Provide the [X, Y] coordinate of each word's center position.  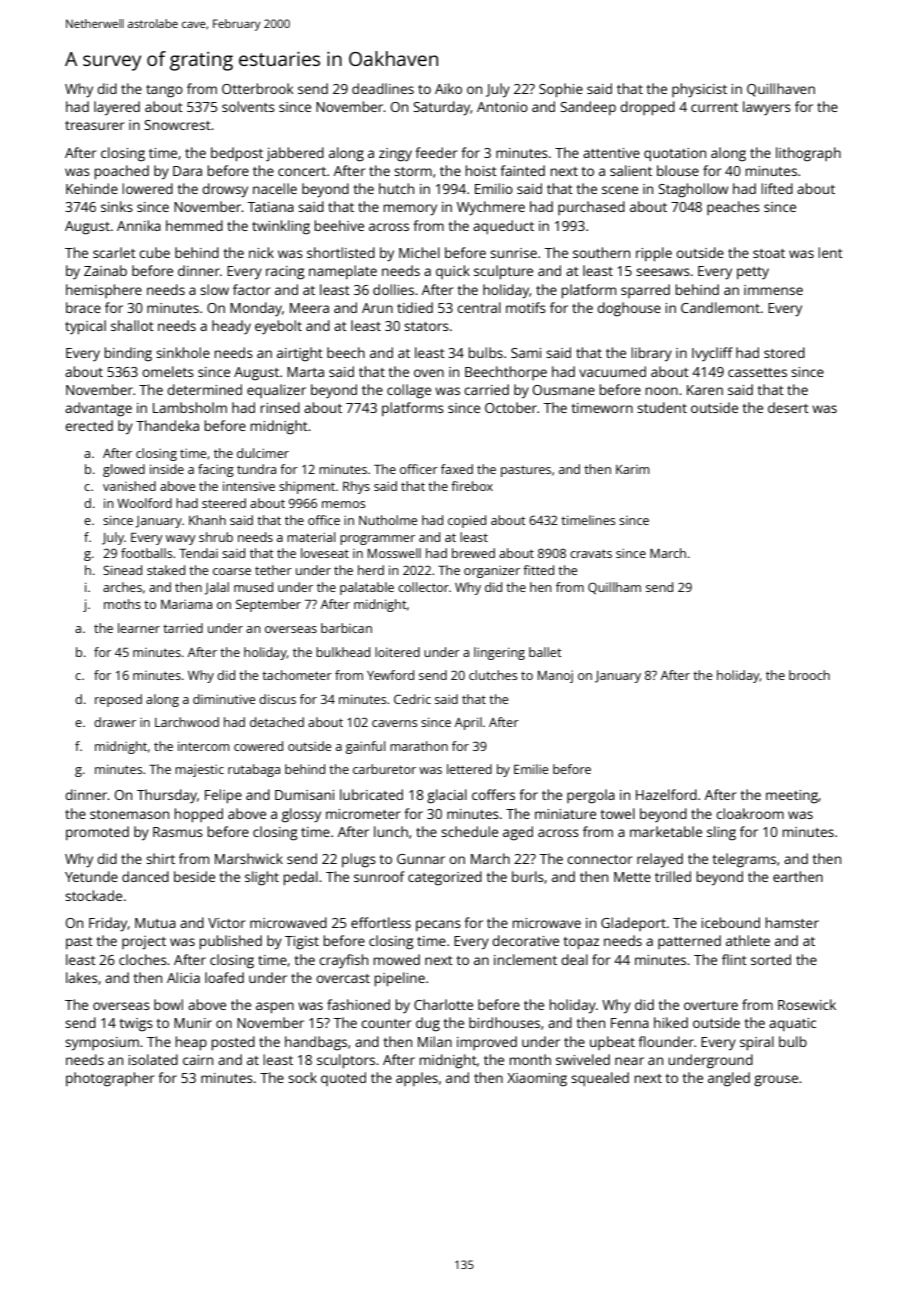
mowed [397, 959]
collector [423, 587]
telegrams [744, 860]
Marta [305, 372]
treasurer [94, 125]
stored [784, 352]
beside [194, 876]
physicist [699, 90]
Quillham [614, 588]
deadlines [383, 88]
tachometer [297, 675]
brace [83, 307]
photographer [110, 1079]
